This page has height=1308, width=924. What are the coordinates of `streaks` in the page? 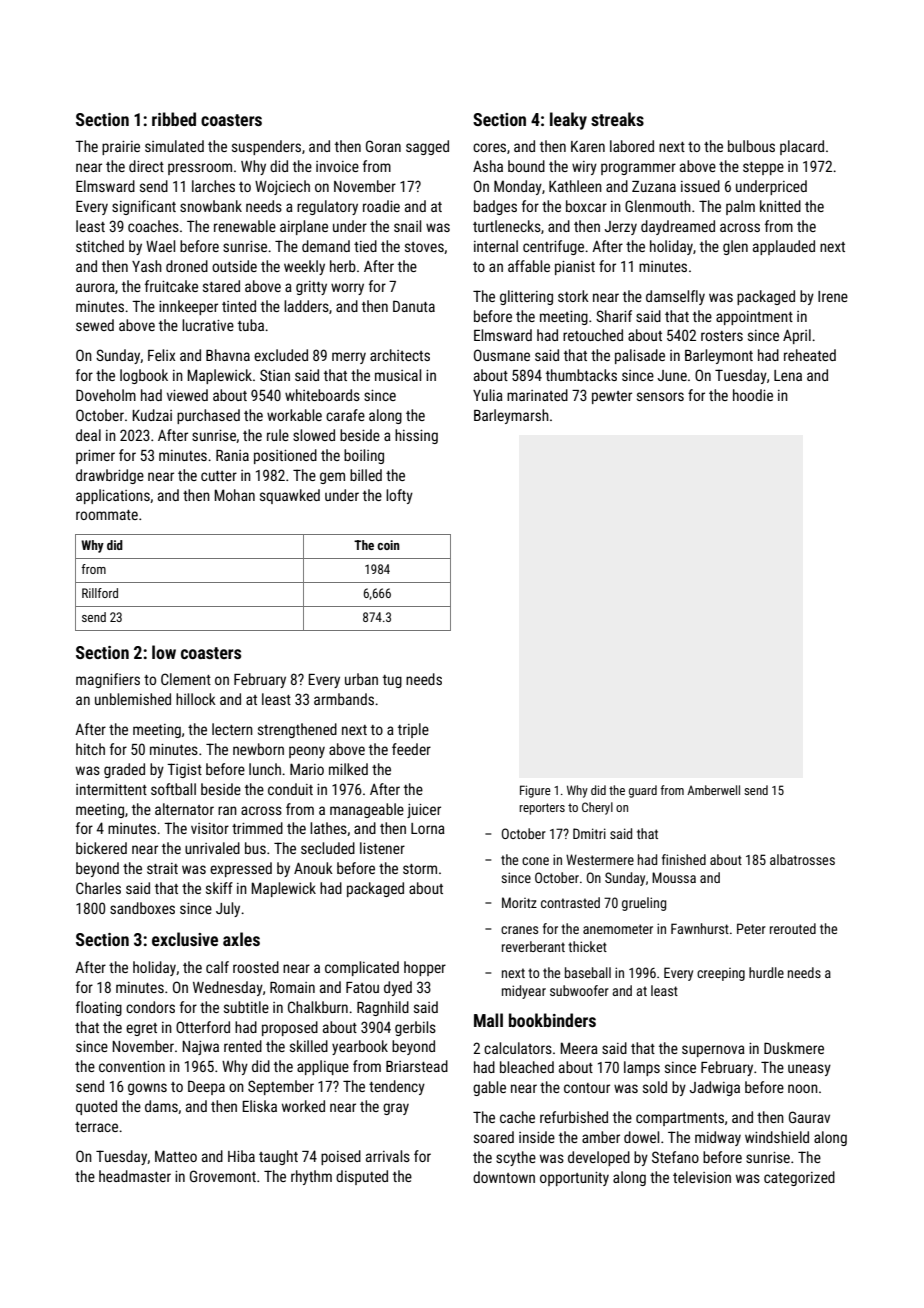 It's located at (617, 119).
